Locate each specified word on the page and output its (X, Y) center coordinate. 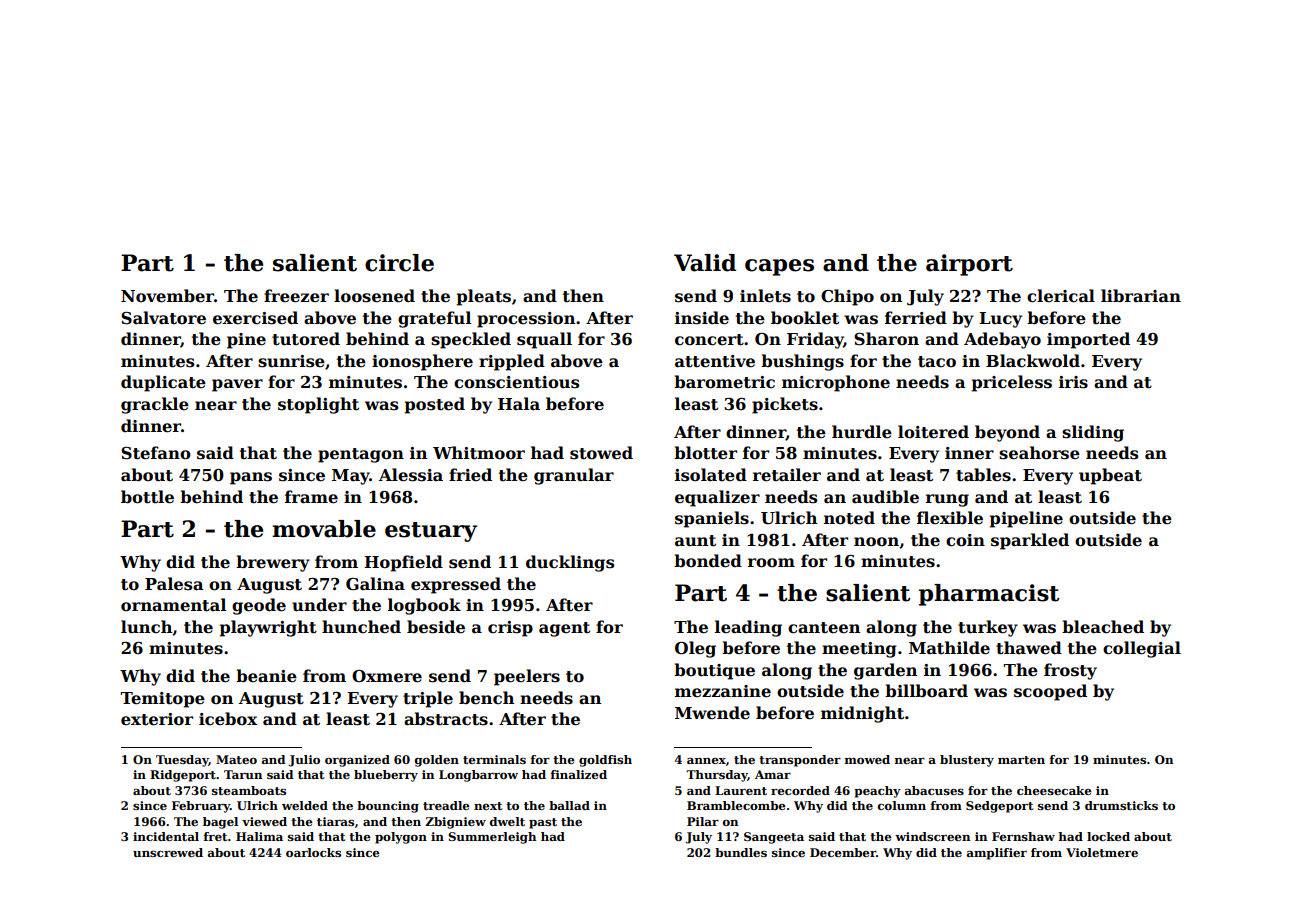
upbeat (1110, 476)
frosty (1070, 671)
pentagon (361, 455)
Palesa (174, 584)
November (167, 296)
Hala (519, 403)
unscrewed (168, 852)
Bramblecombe (736, 805)
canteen (824, 628)
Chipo (847, 297)
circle (399, 263)
